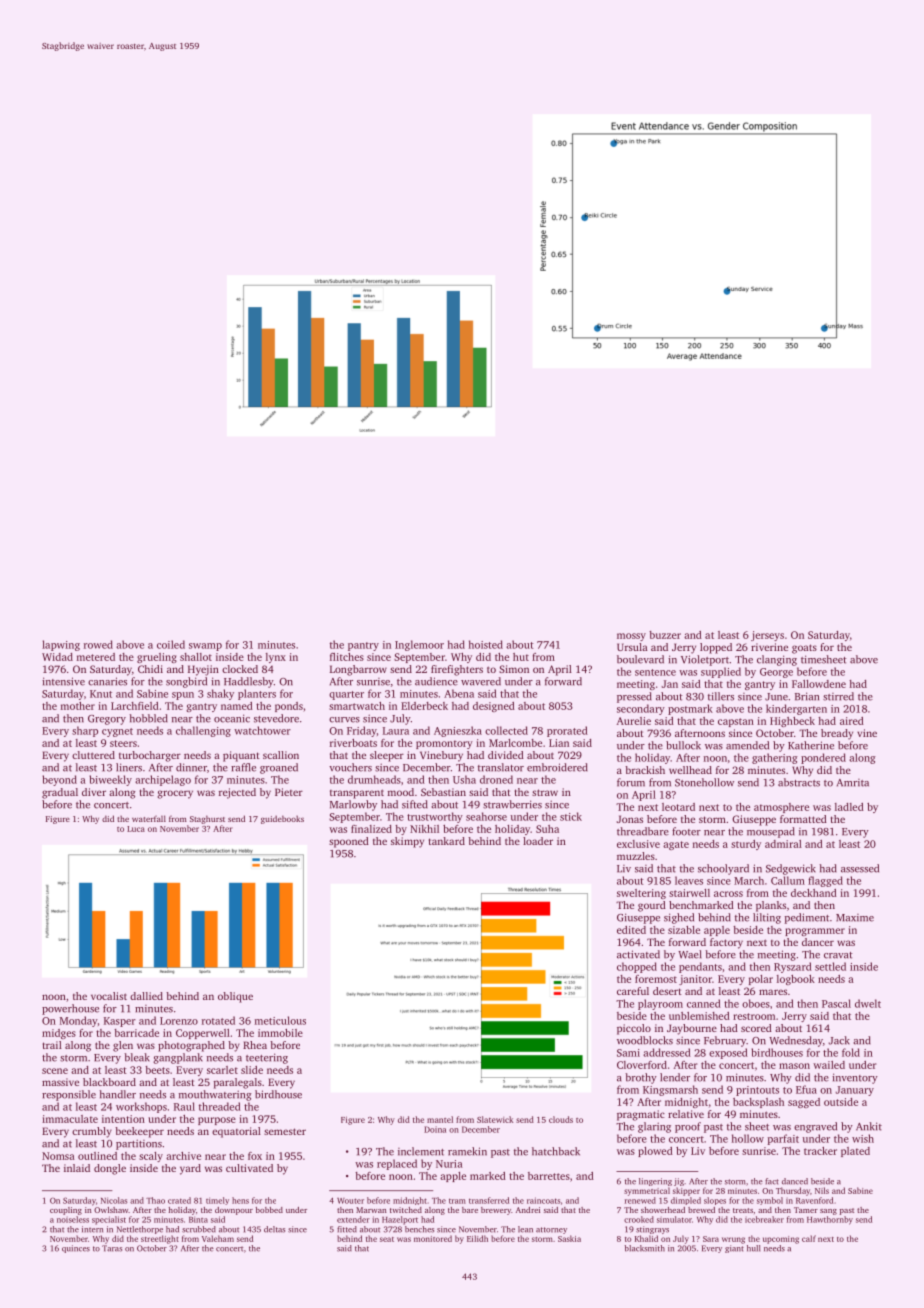  Describe the element at coordinates (171, 644) in the screenshot. I see `coiled` at that location.
